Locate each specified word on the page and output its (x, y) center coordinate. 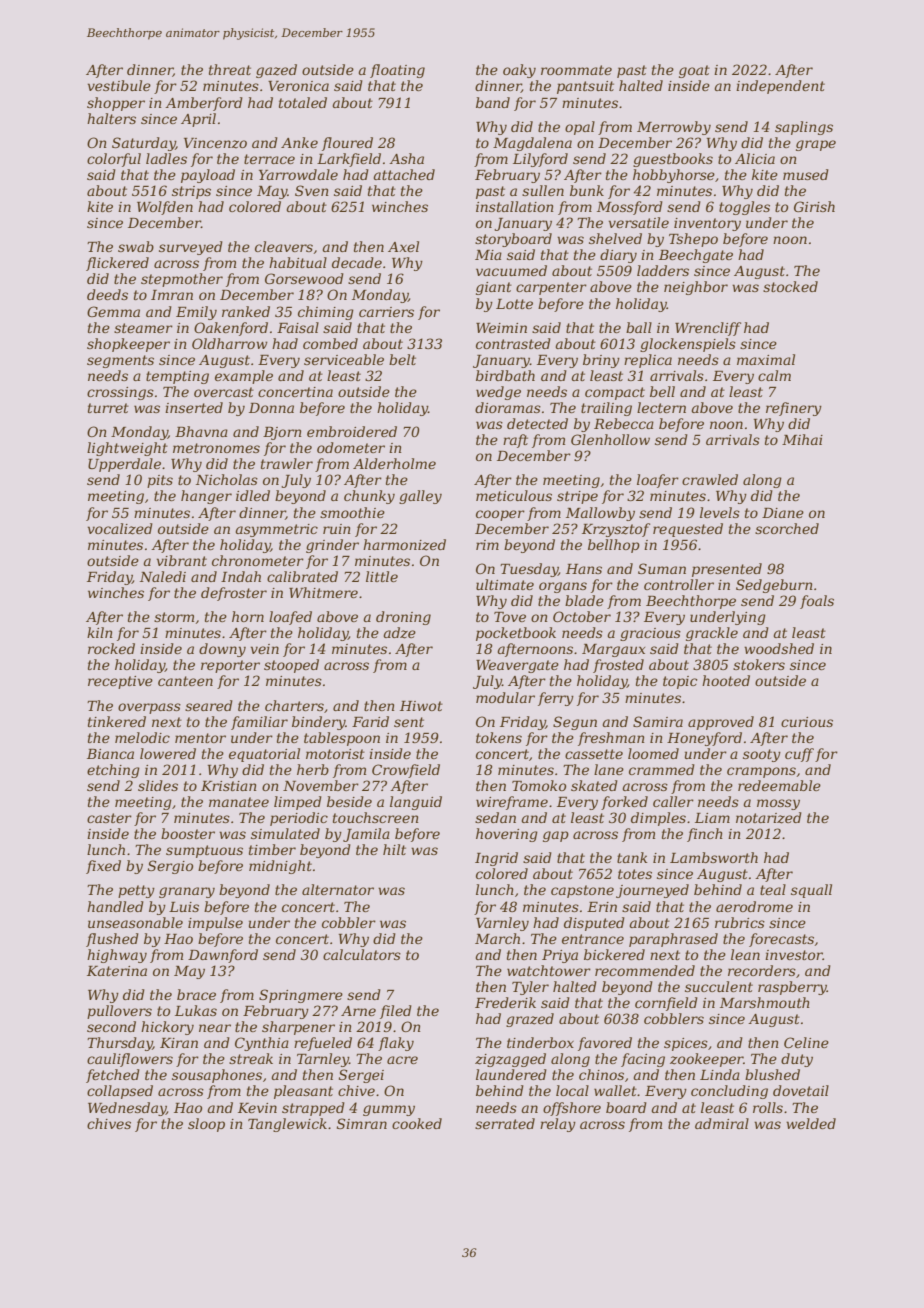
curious (807, 722)
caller (673, 801)
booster (188, 833)
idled (253, 495)
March (497, 938)
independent (780, 87)
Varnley (502, 924)
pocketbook (516, 634)
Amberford (204, 104)
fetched (113, 1076)
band (493, 102)
